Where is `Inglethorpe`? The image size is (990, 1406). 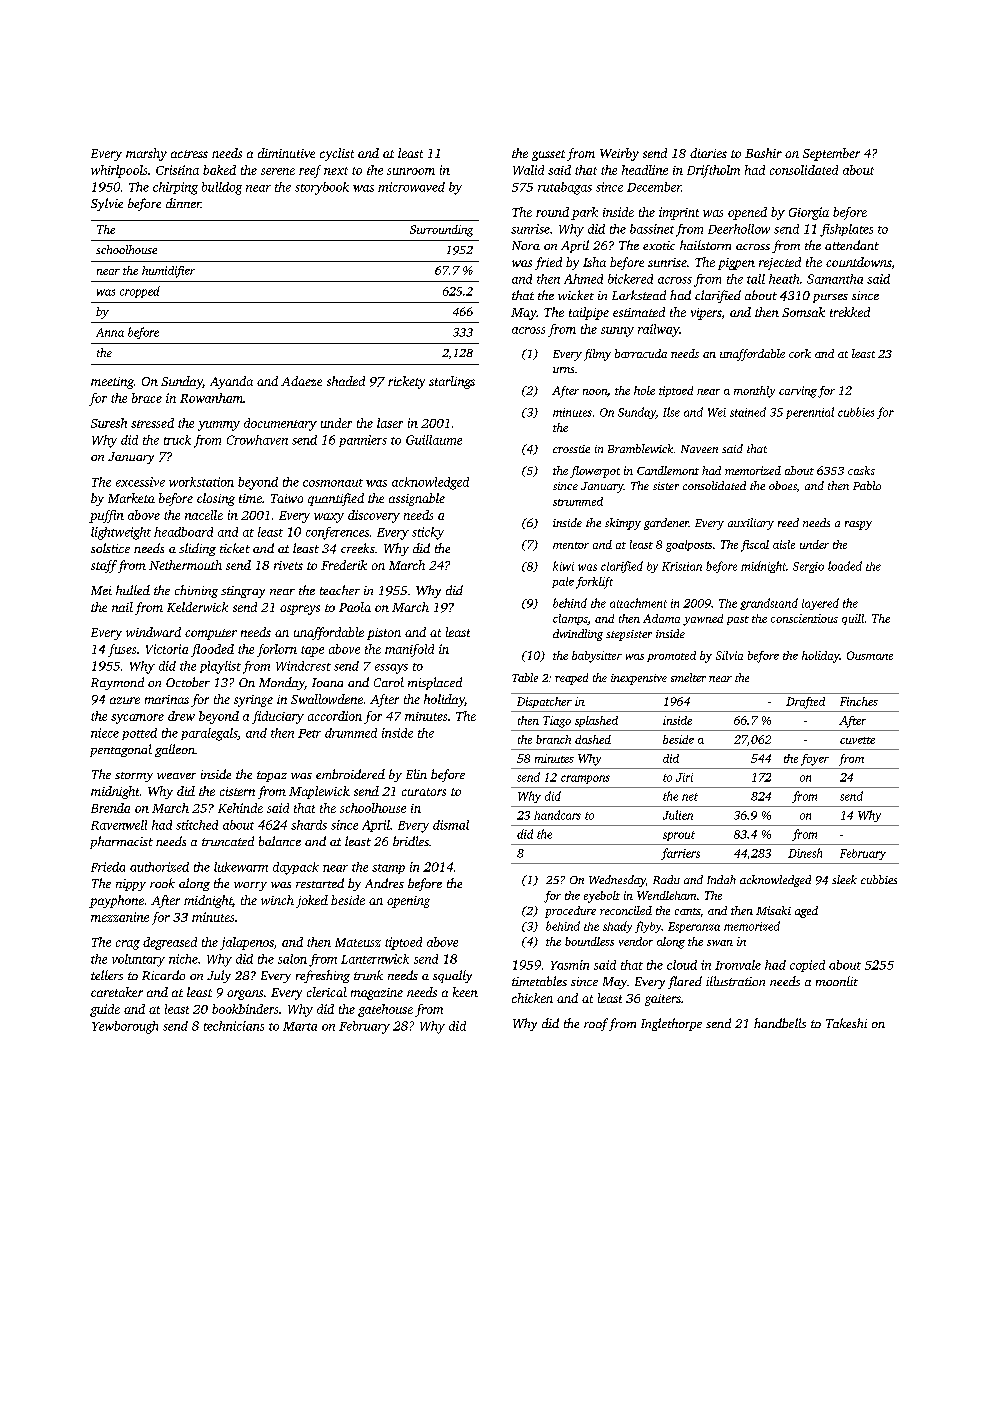 Inglethorpe is located at coordinates (671, 1024).
